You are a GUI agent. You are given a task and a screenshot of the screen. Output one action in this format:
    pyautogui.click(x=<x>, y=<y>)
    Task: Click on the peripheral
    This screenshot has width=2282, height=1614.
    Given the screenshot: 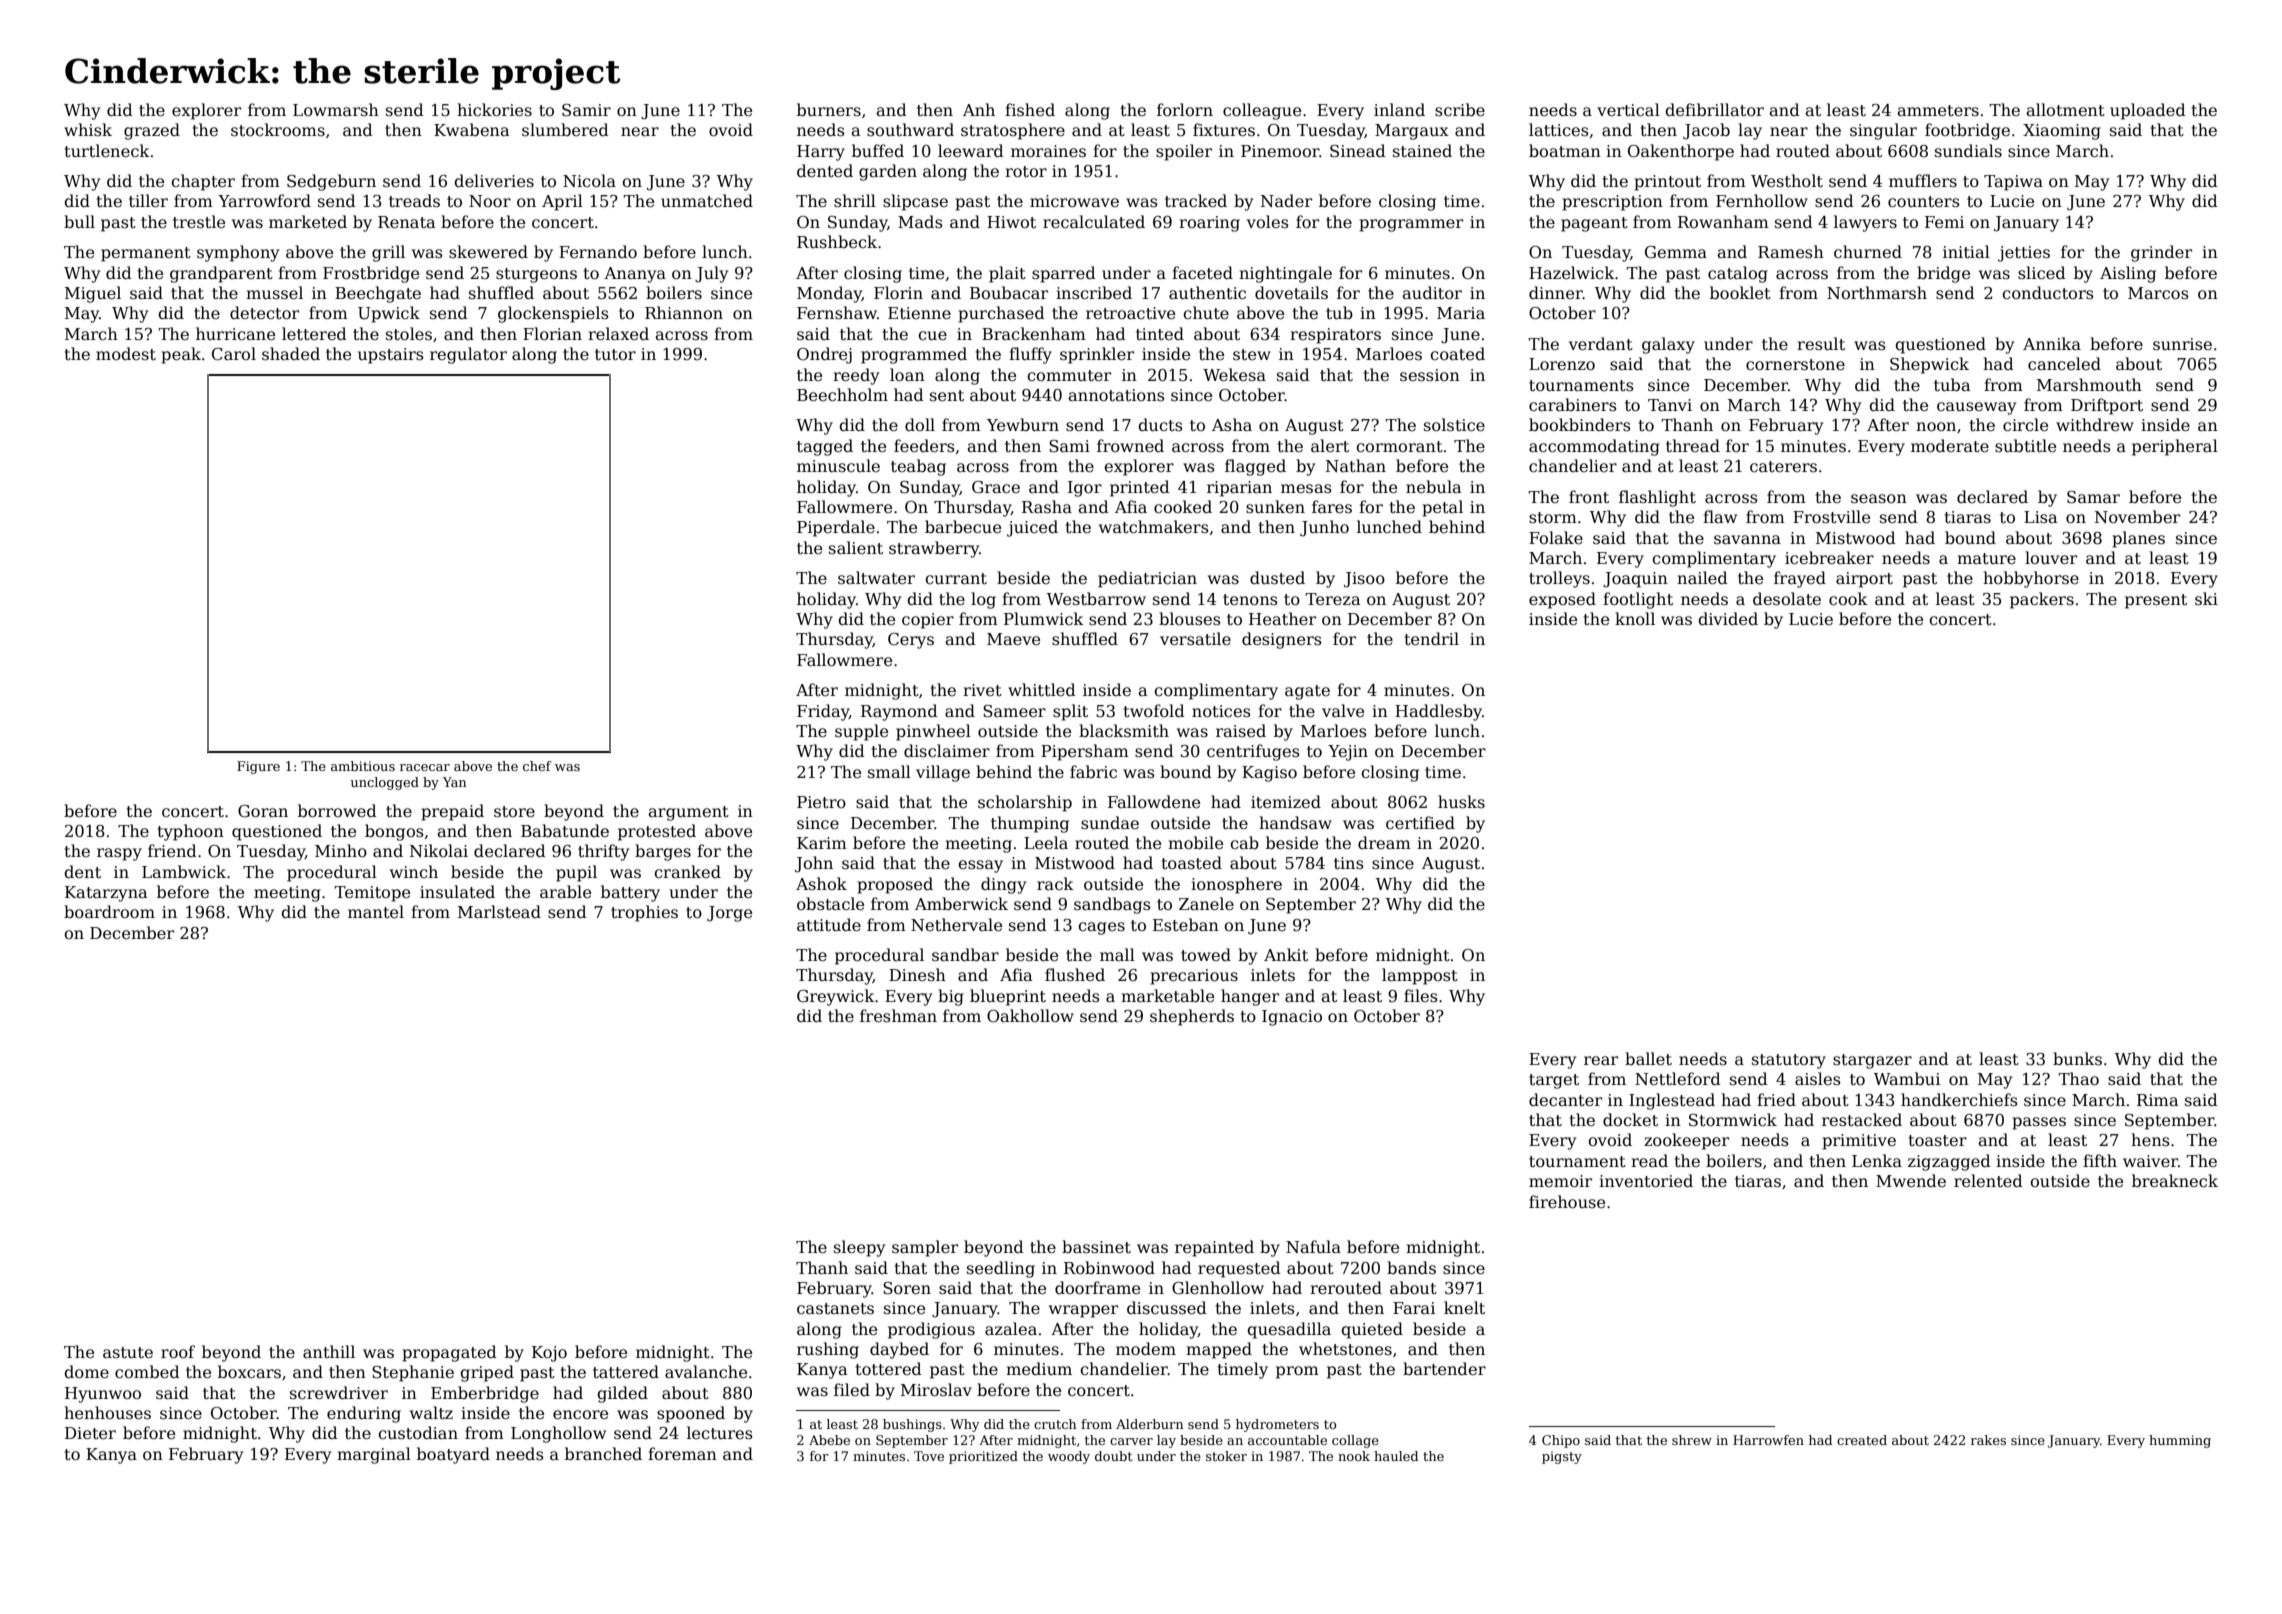 What is the action you would take?
    pyautogui.click(x=2175, y=447)
